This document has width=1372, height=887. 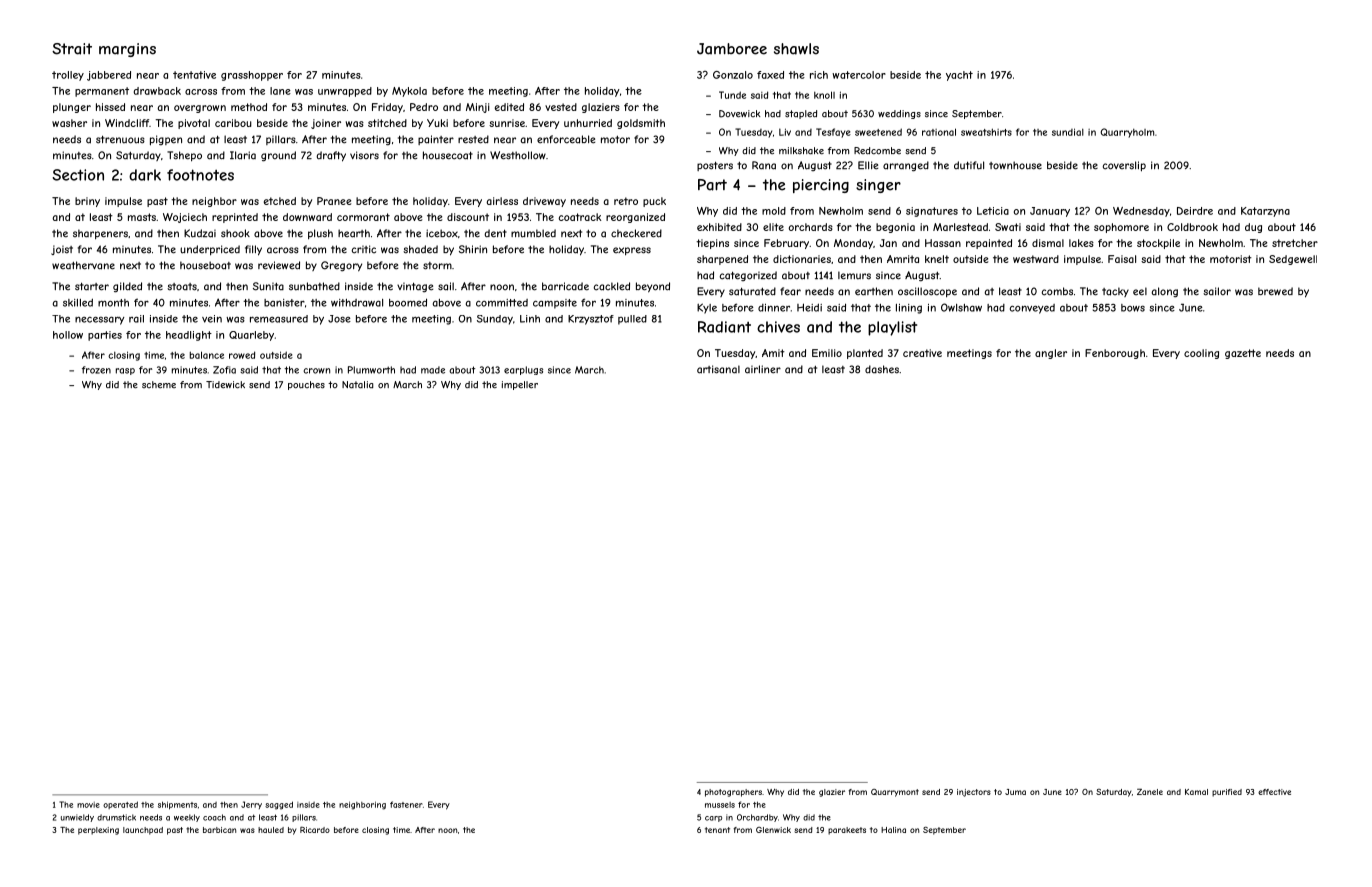 What do you see at coordinates (1051, 354) in the document?
I see `angler` at bounding box center [1051, 354].
